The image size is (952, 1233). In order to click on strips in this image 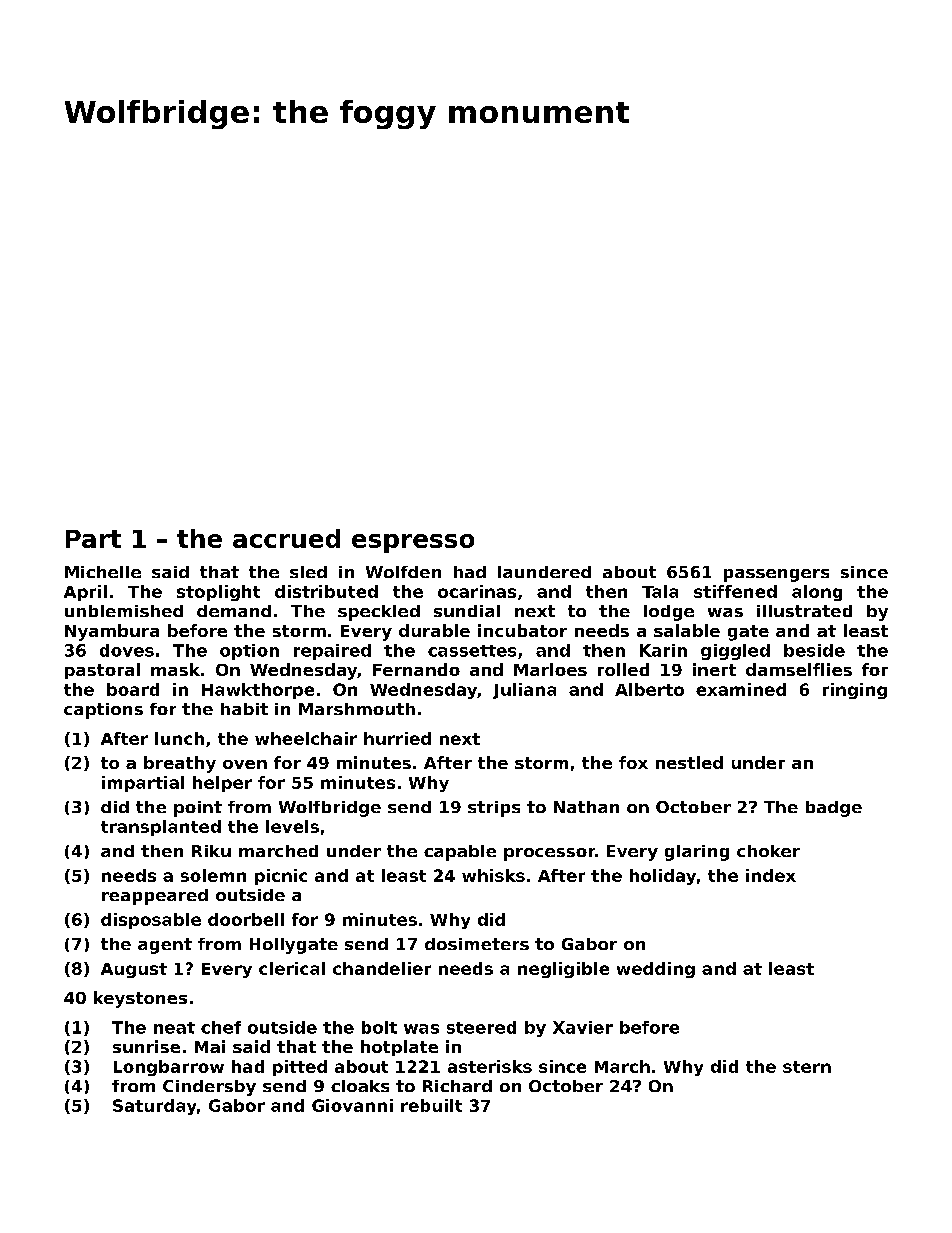, I will do `click(494, 809)`.
